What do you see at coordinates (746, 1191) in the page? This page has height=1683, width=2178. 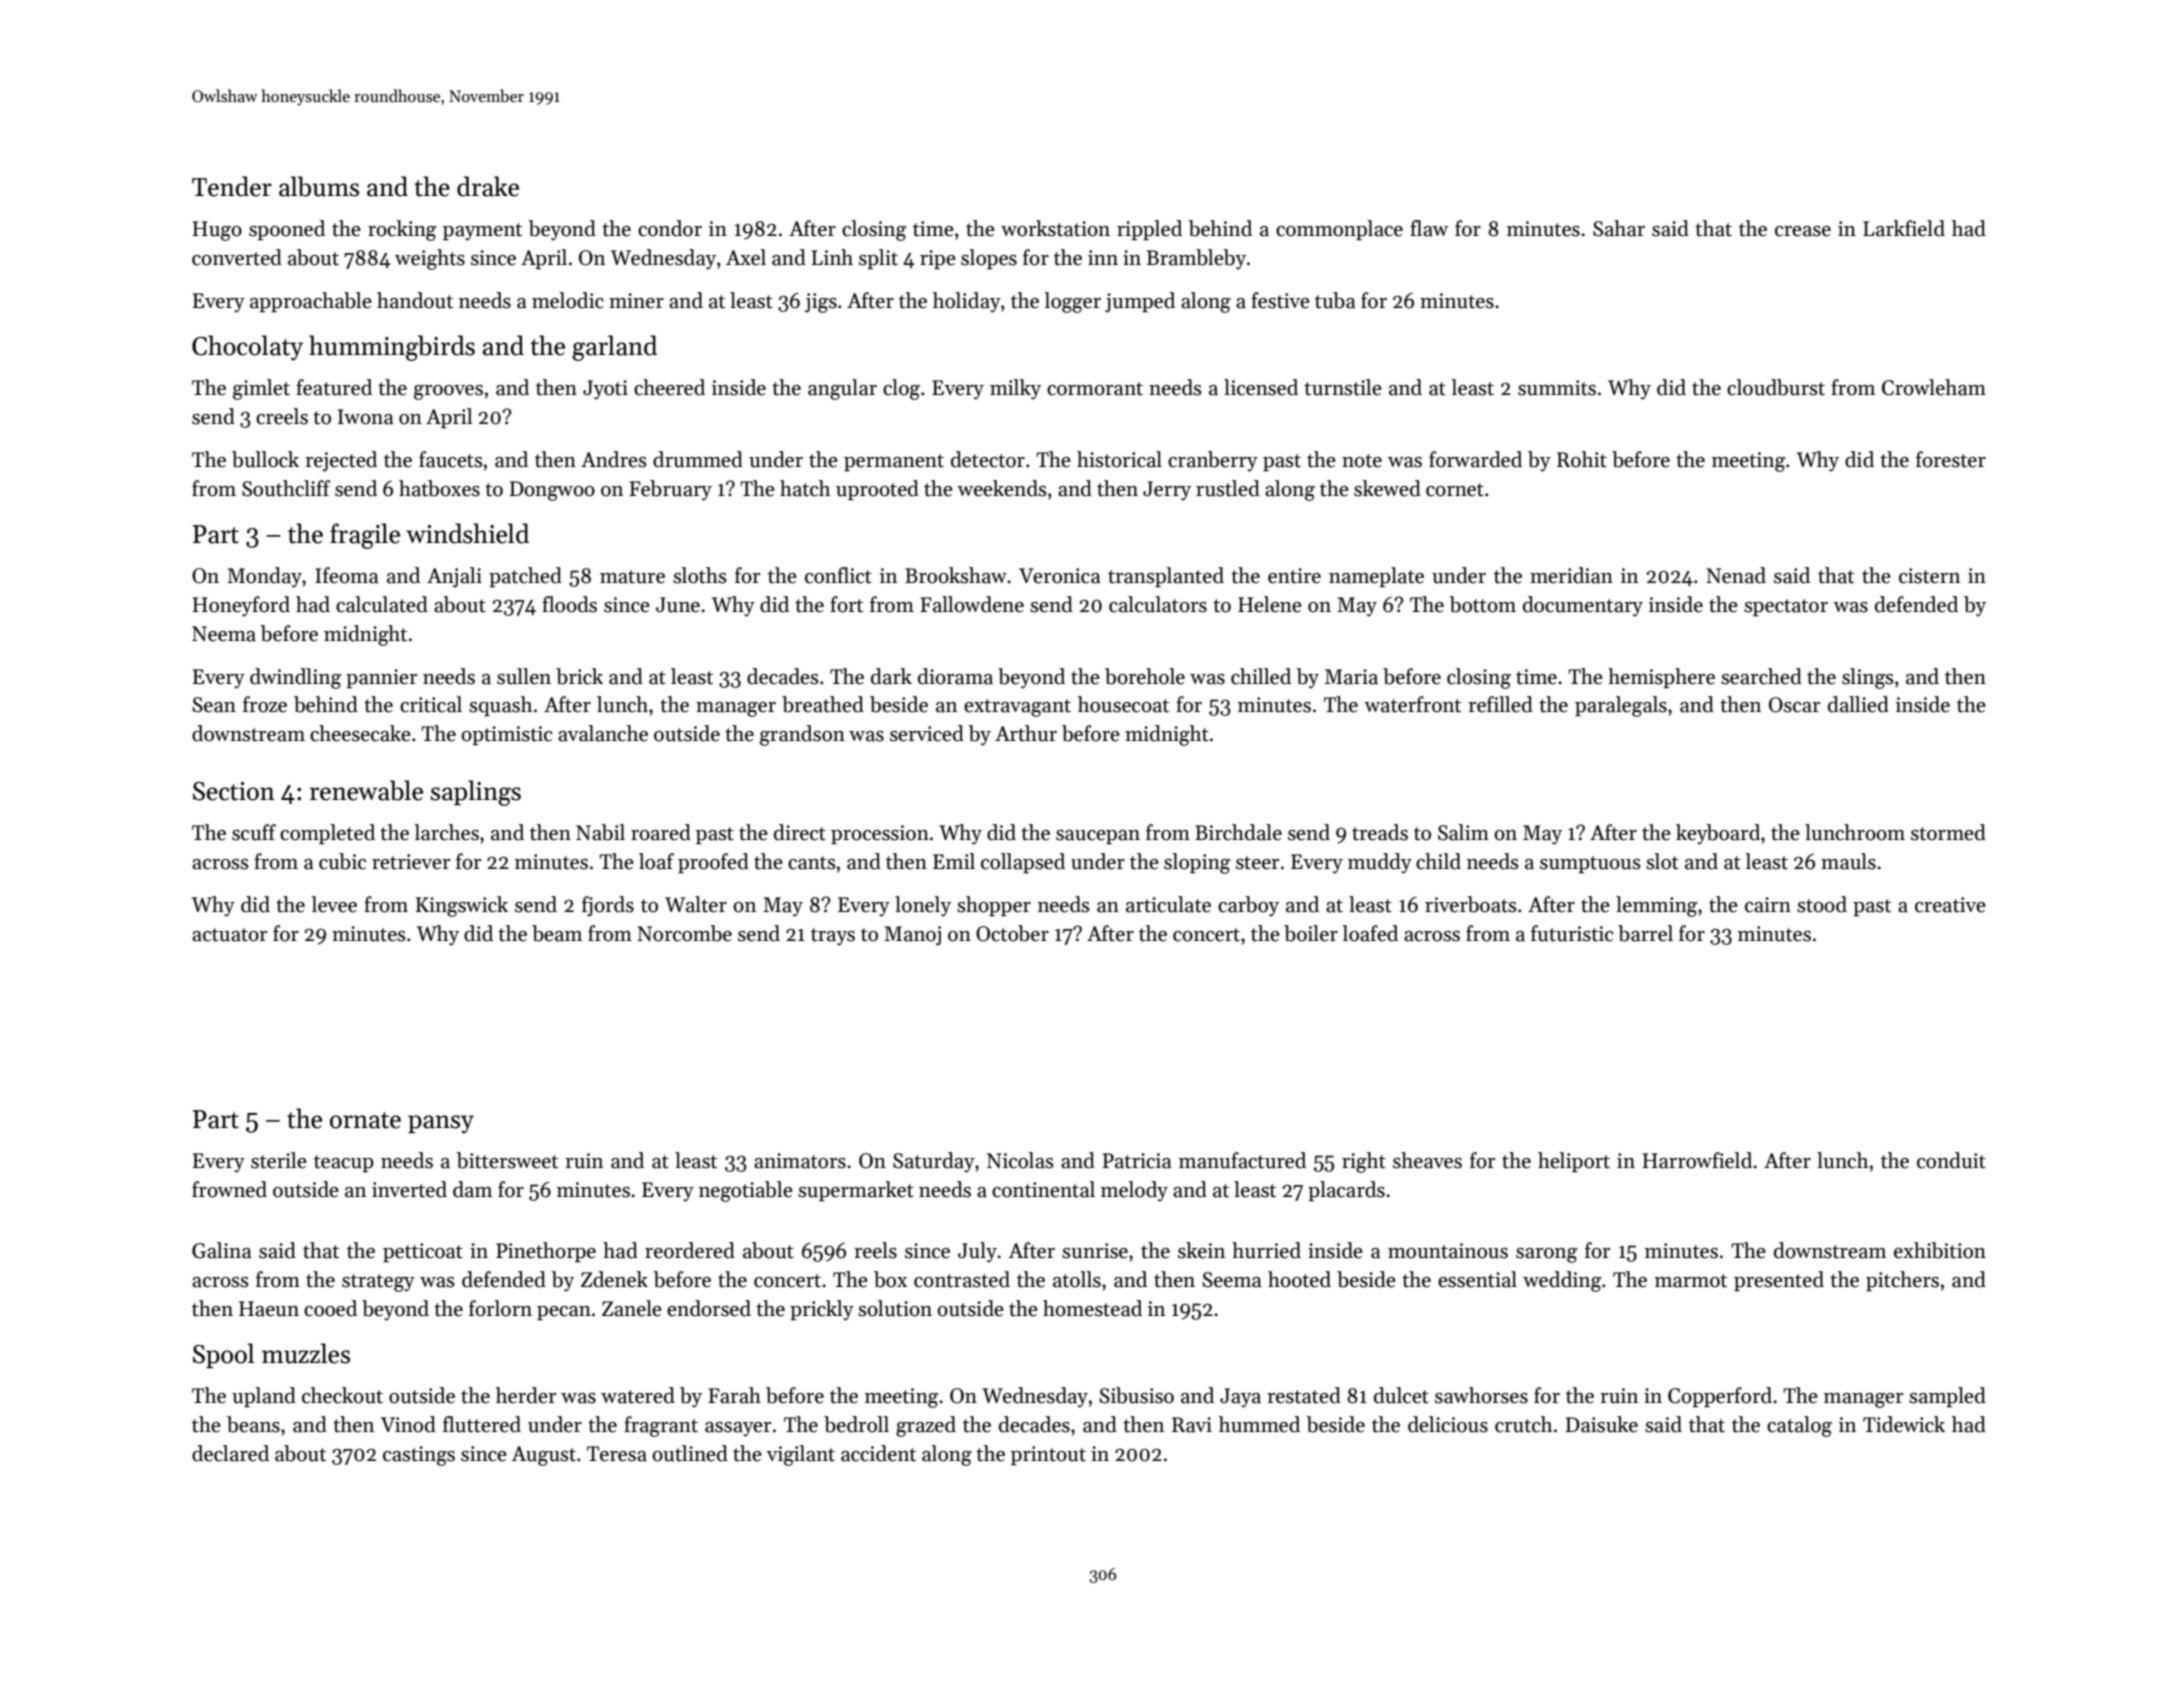 I see `negotiable` at bounding box center [746, 1191].
